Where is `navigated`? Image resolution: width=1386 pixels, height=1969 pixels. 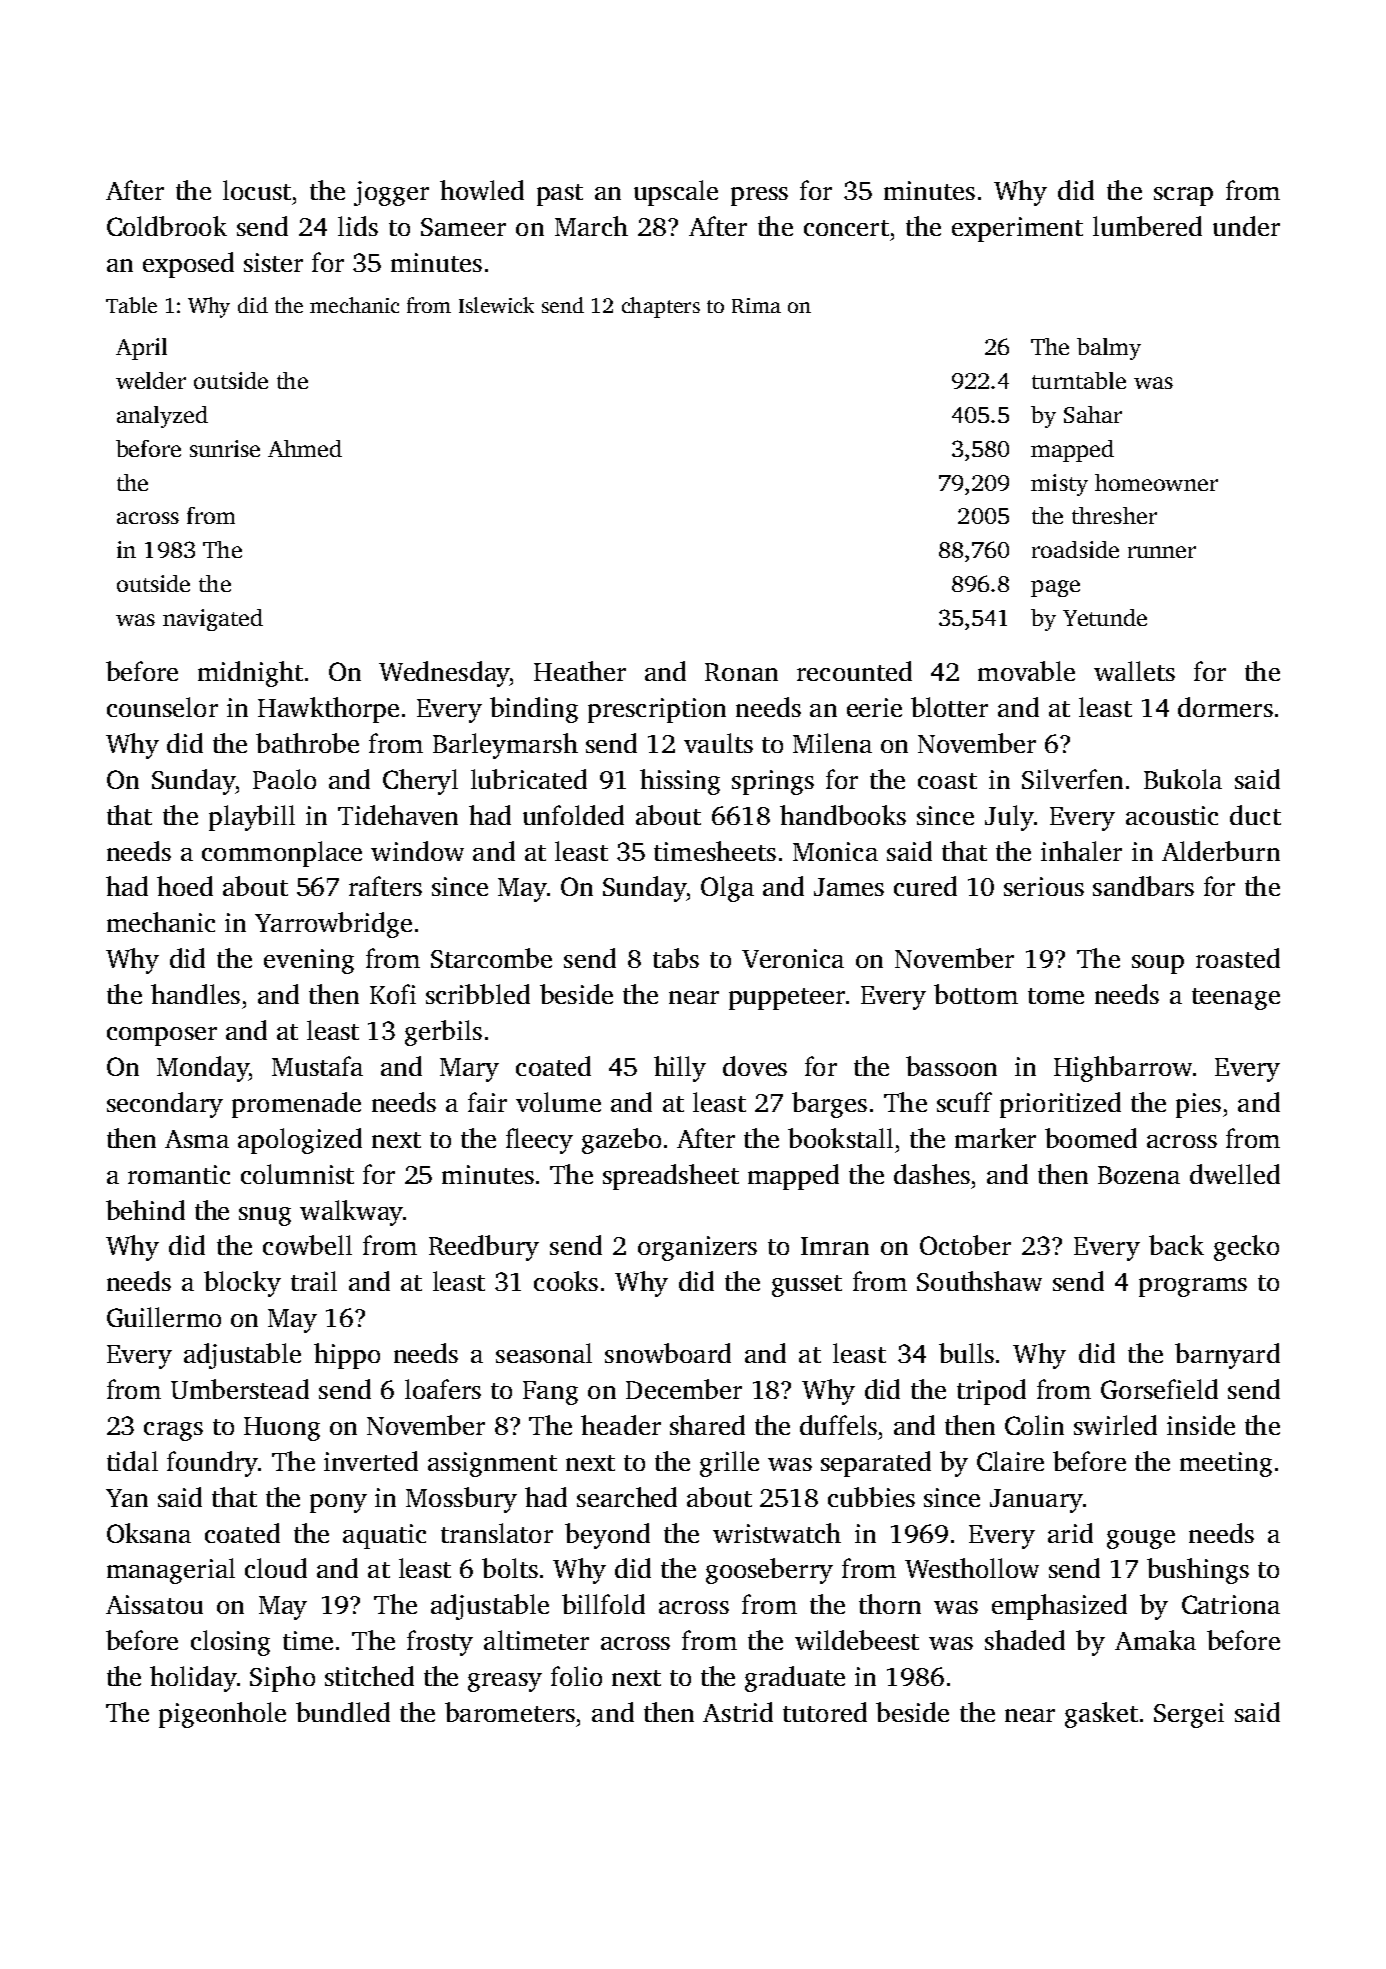 navigated is located at coordinates (213, 620).
